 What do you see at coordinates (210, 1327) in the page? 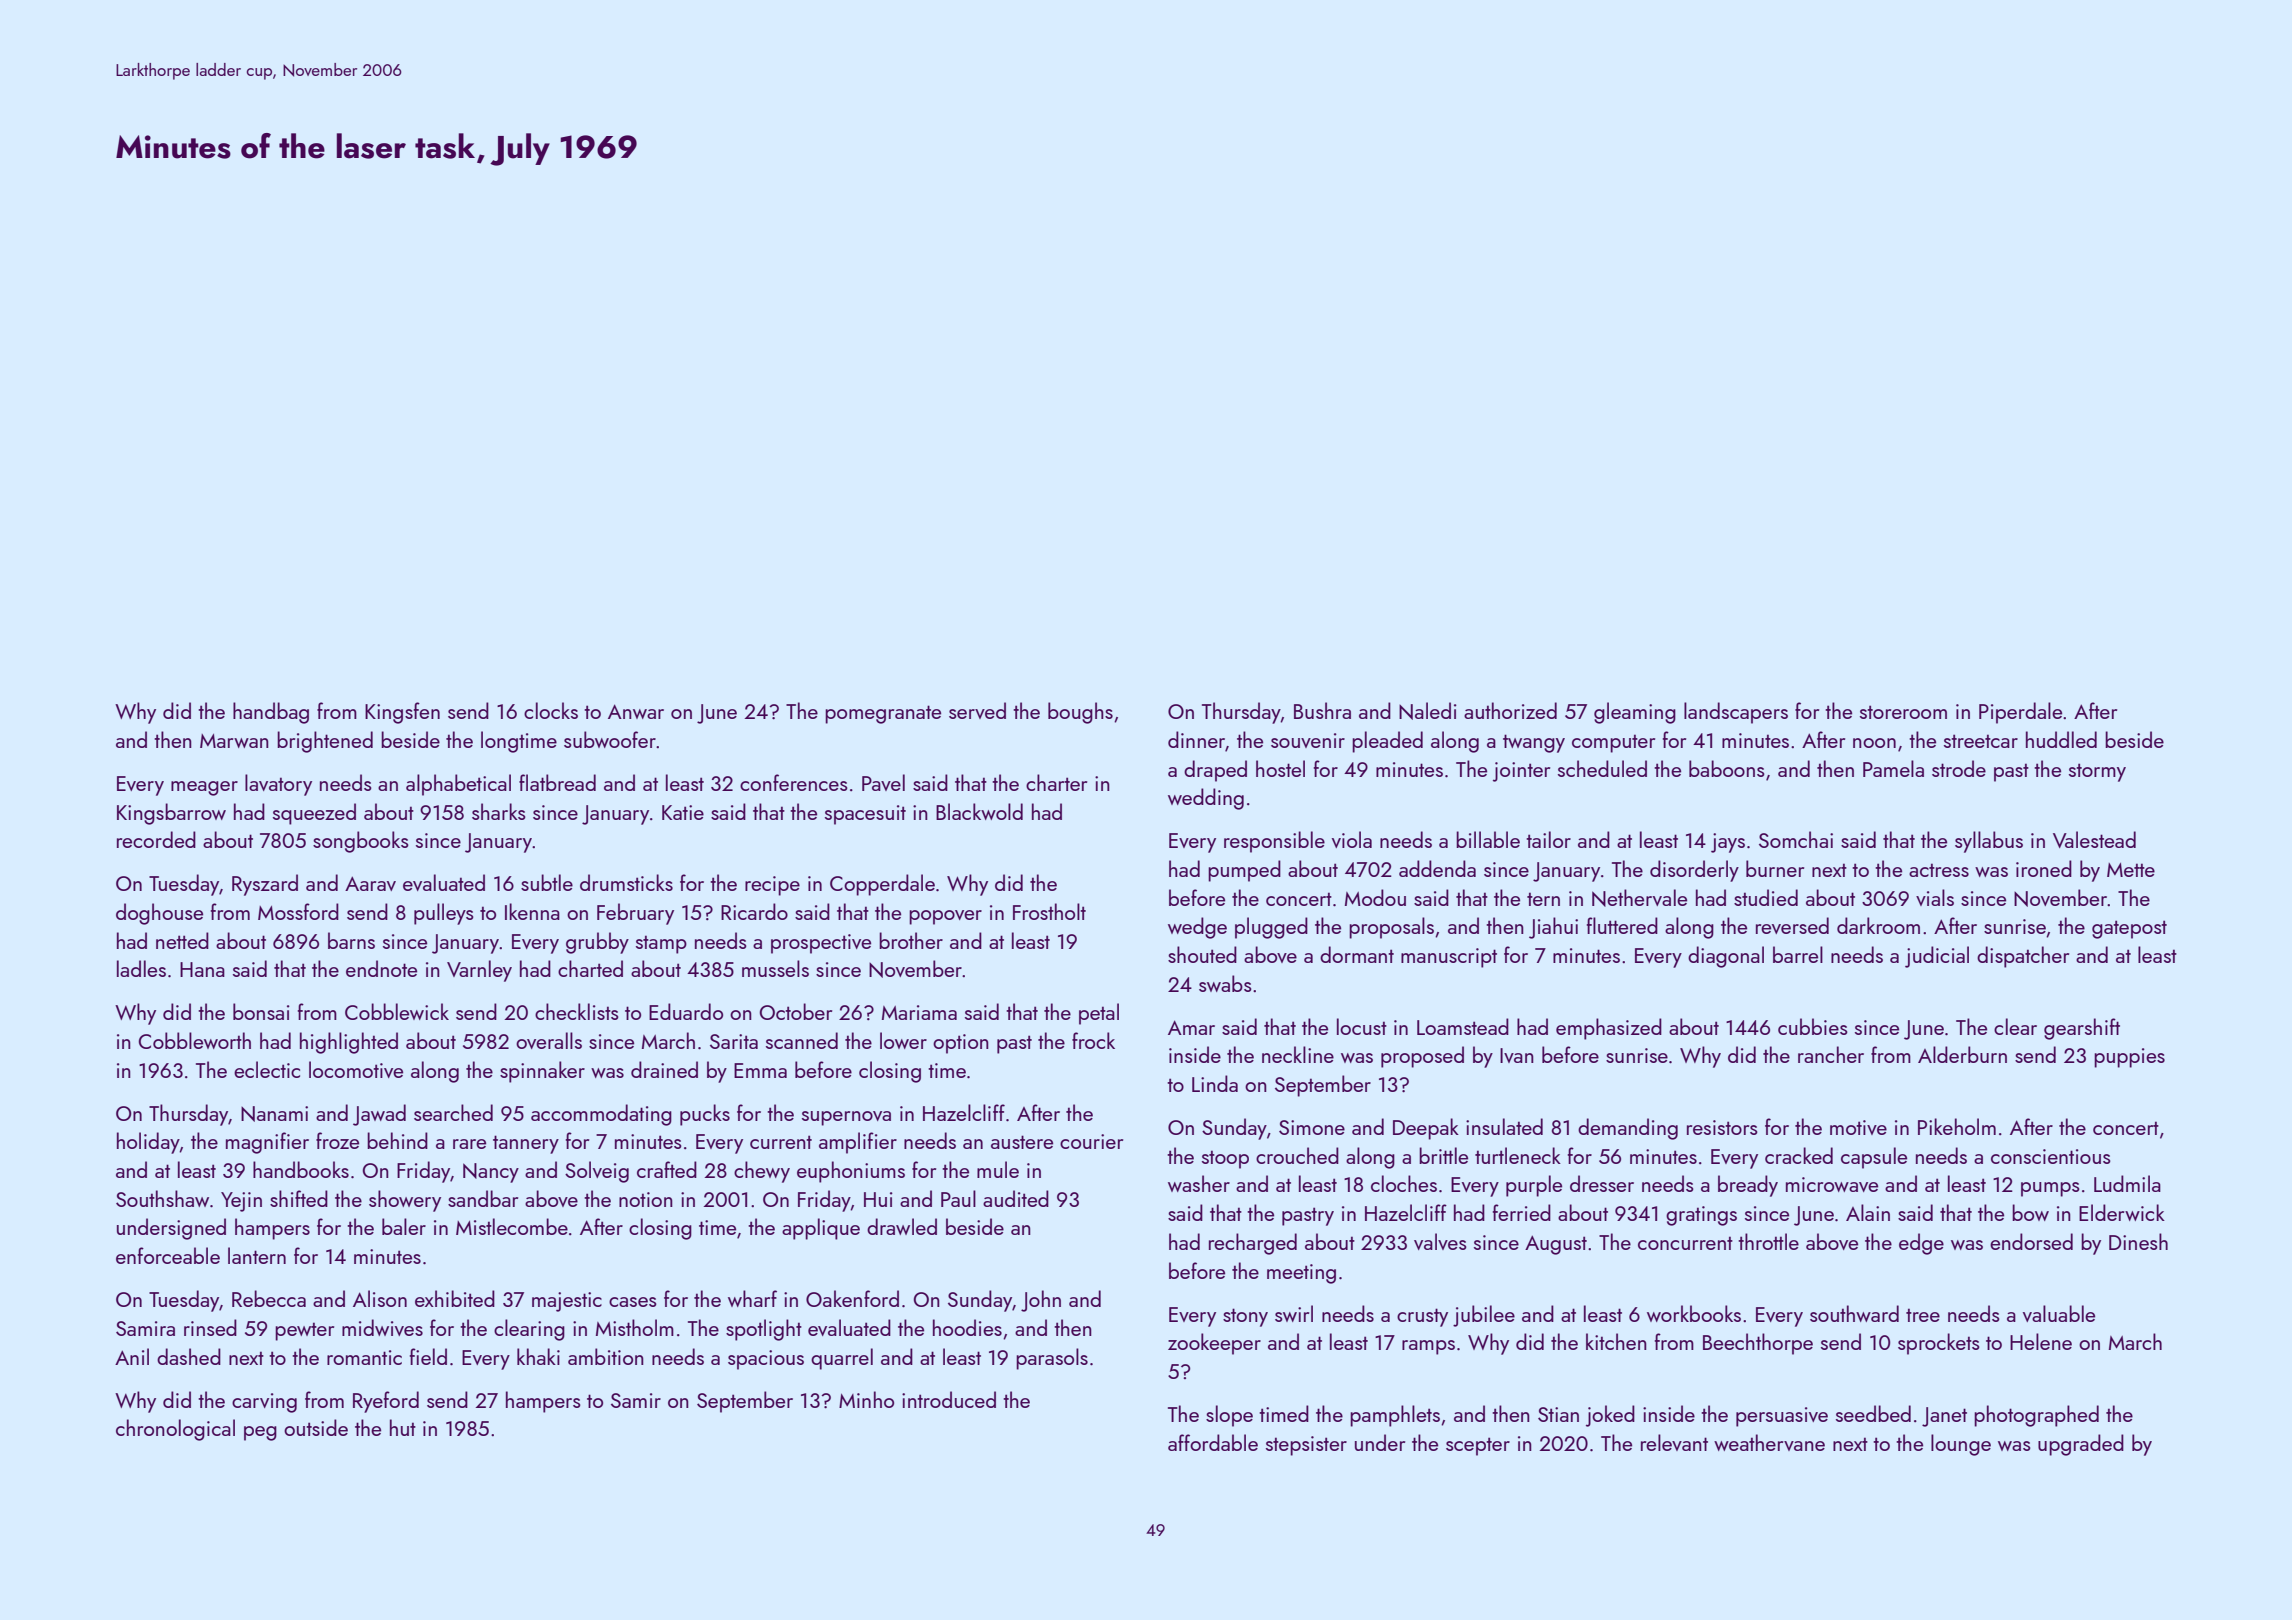
I see `rinsed` at bounding box center [210, 1327].
